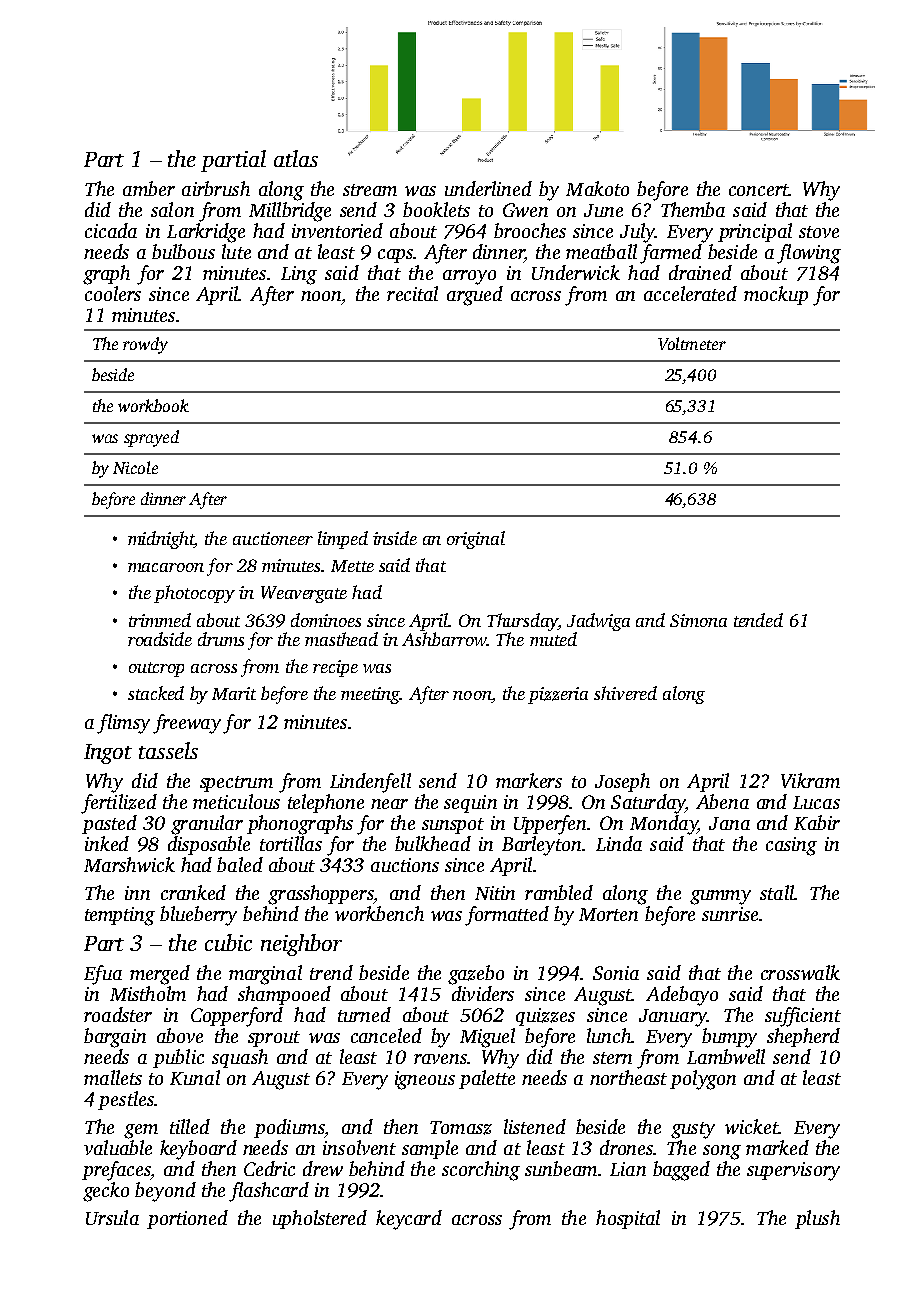  Describe the element at coordinates (436, 209) in the page. I see `booklets` at that location.
